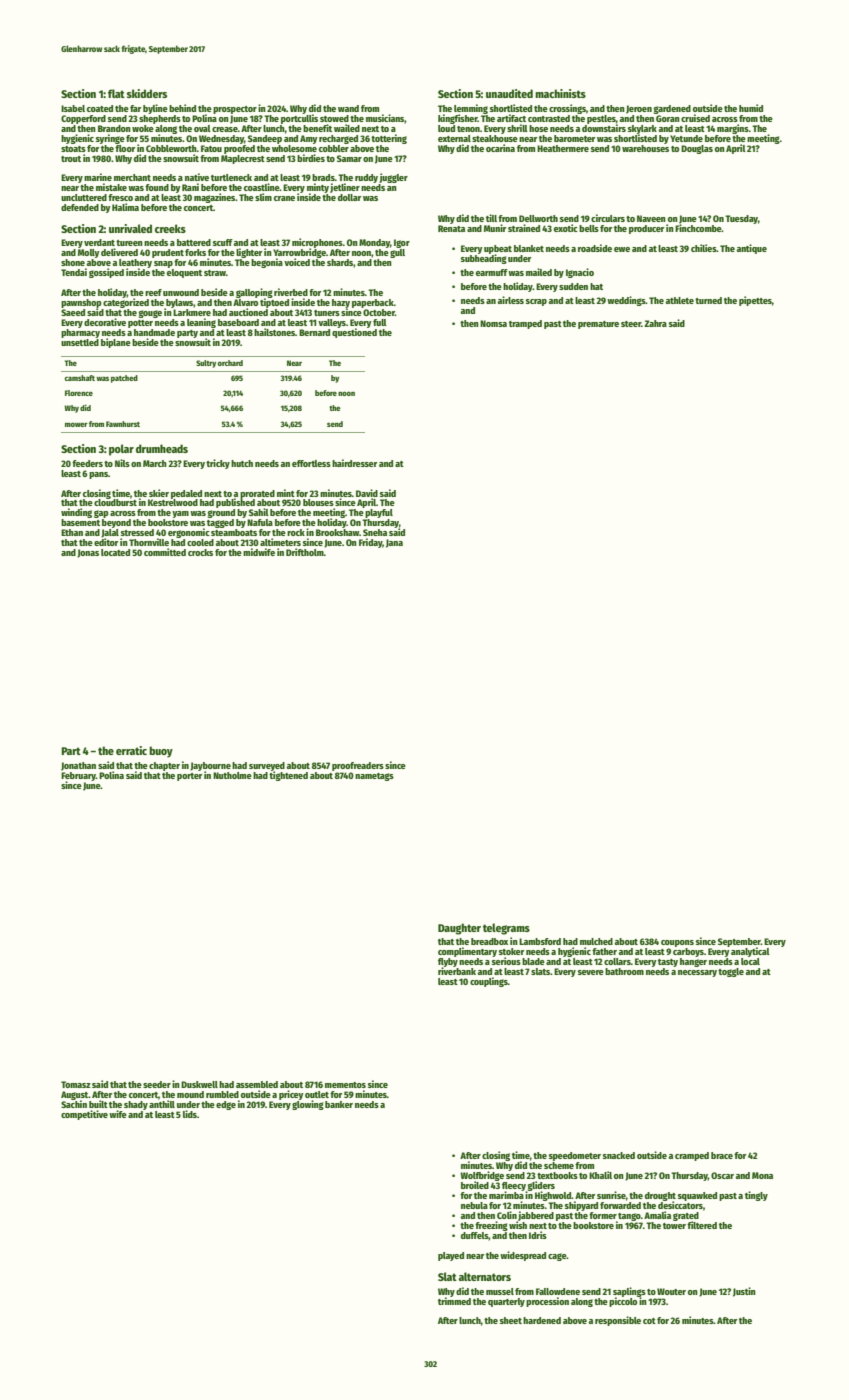  Describe the element at coordinates (596, 941) in the document. I see `mulched` at that location.
